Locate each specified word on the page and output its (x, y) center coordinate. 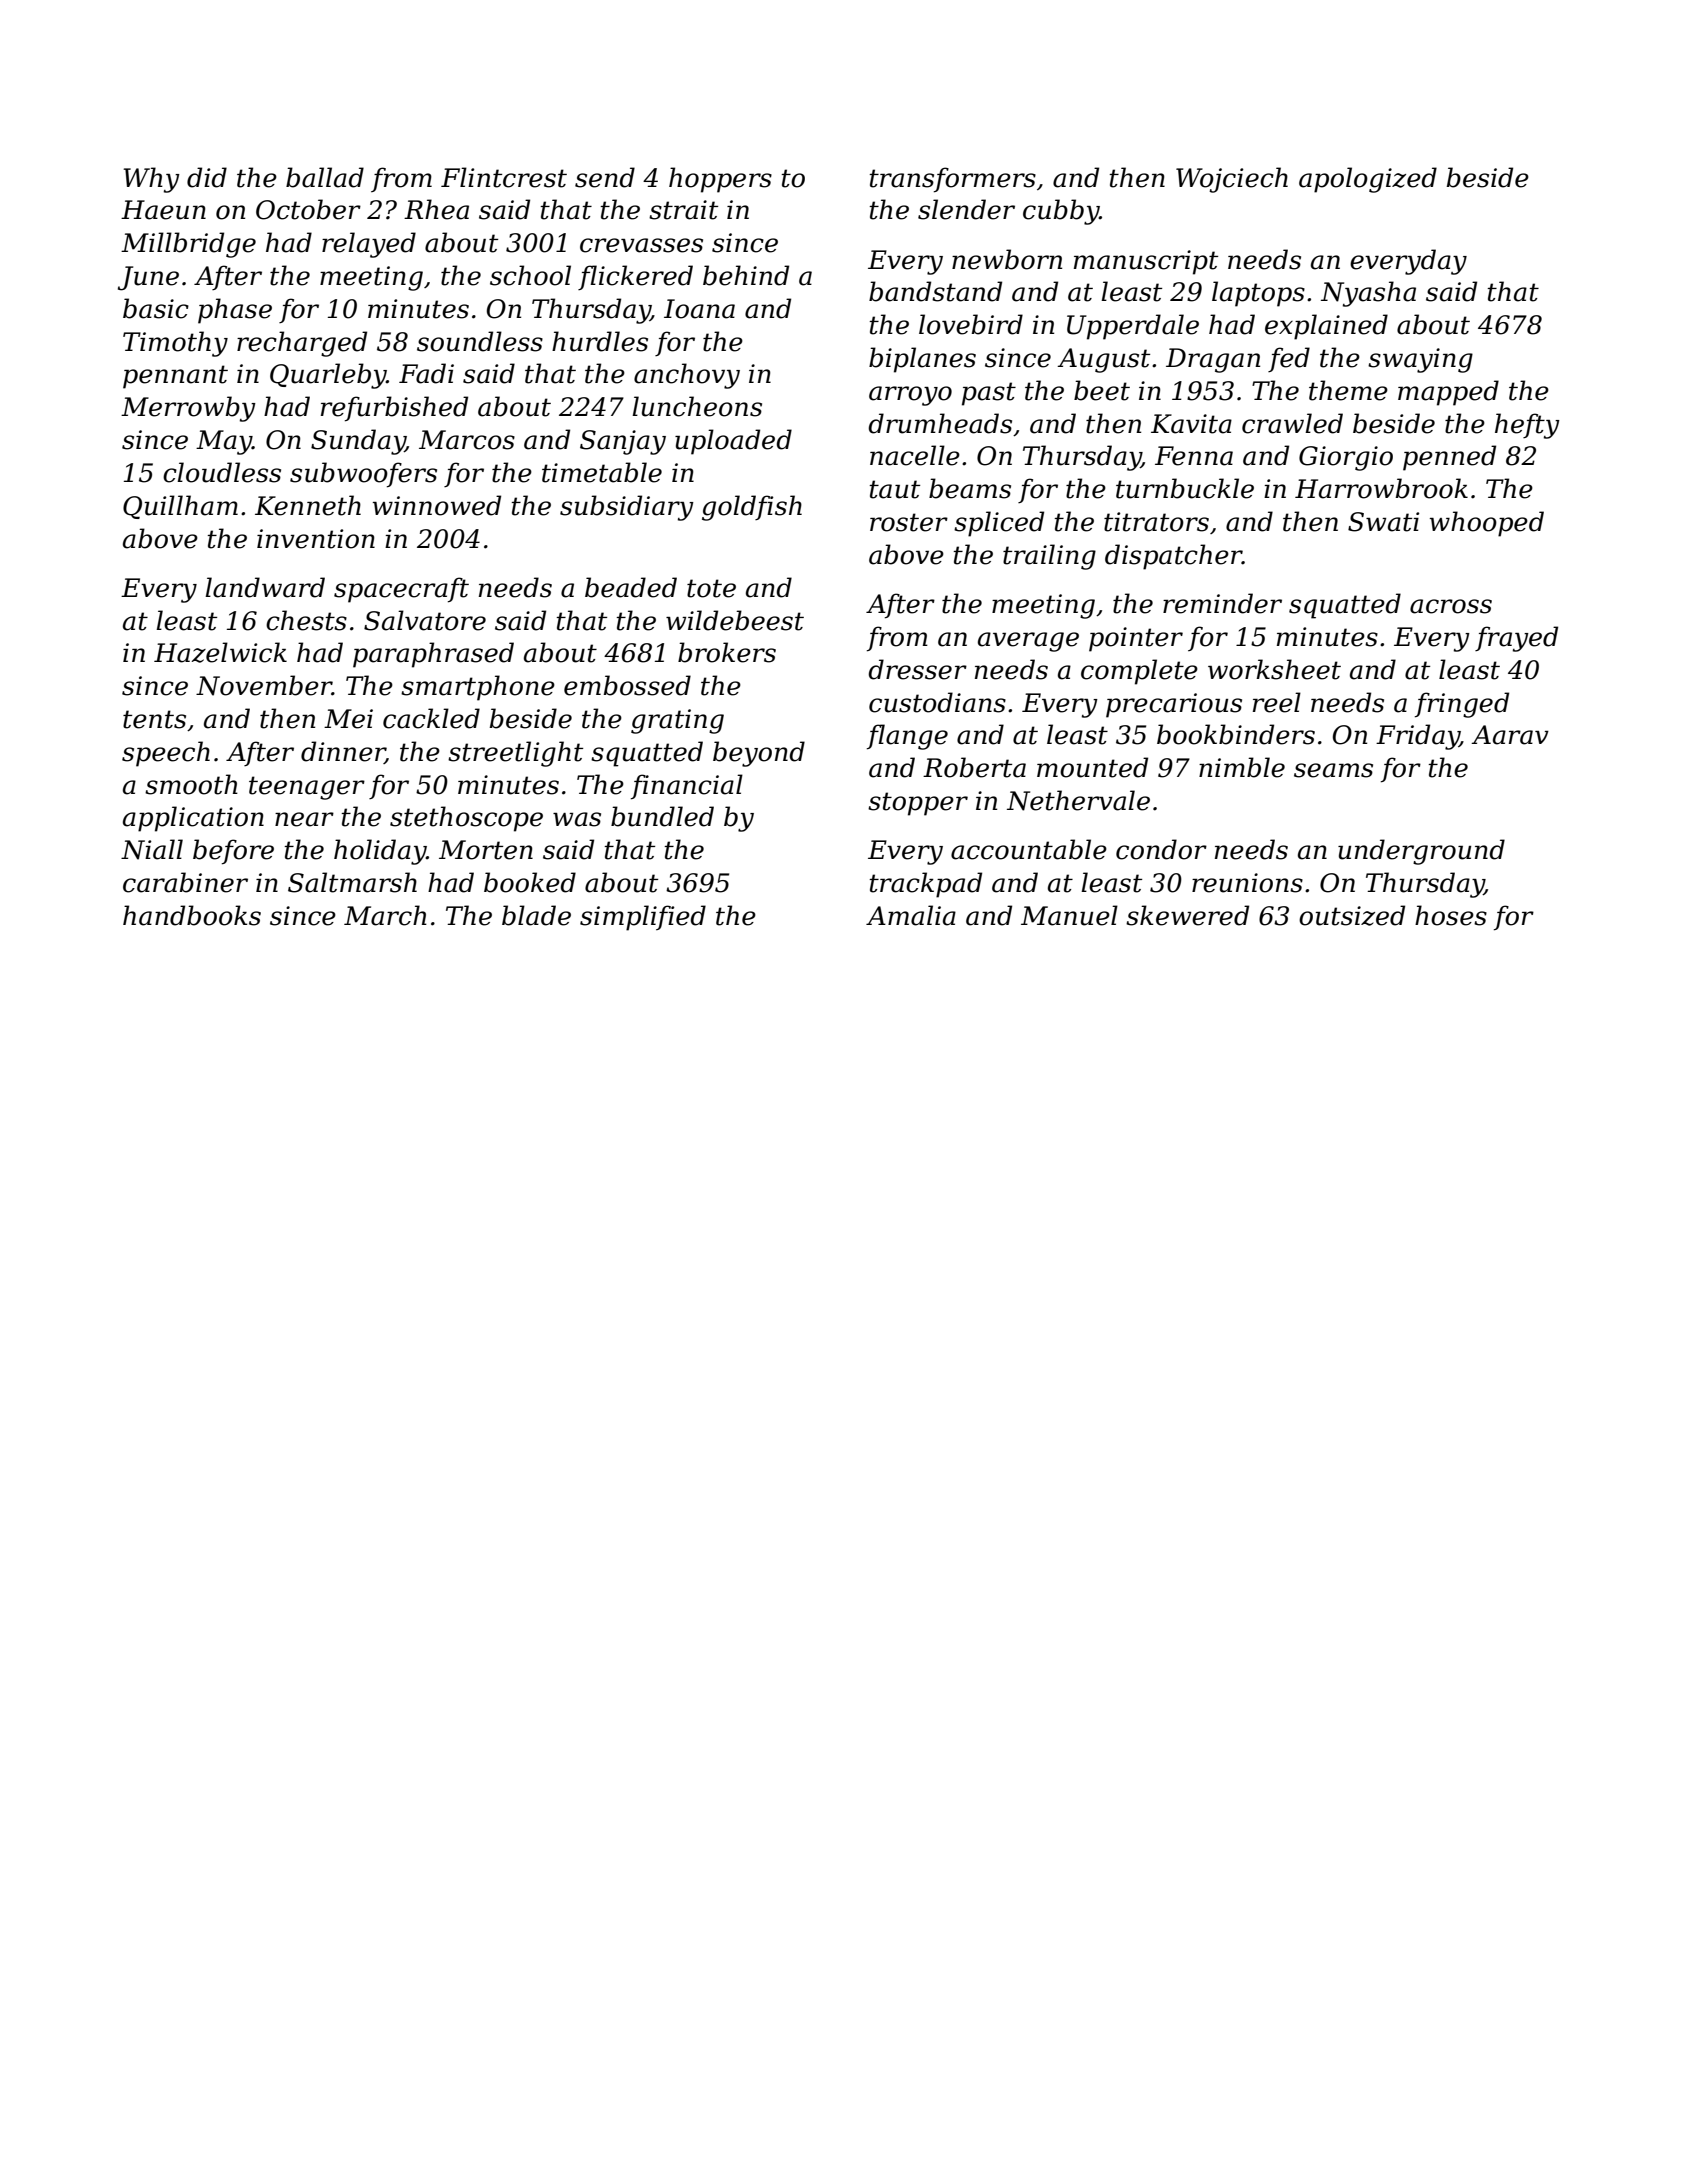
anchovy (687, 376)
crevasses (641, 245)
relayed (369, 245)
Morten (486, 850)
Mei (348, 719)
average (1028, 642)
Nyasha (1368, 294)
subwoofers (363, 475)
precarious (1174, 705)
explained (1326, 327)
